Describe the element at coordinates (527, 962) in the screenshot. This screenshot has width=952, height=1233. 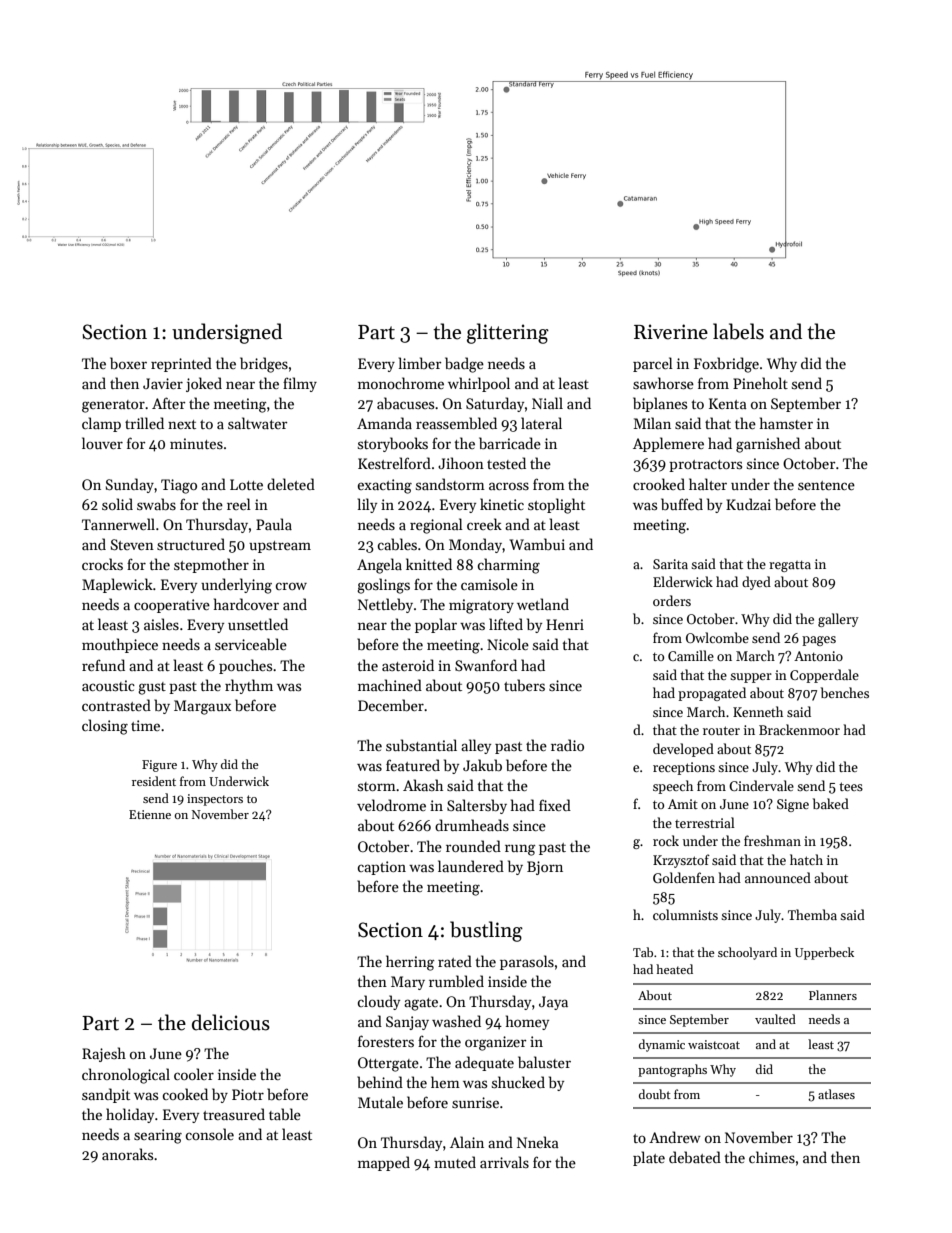
I see `parasols` at that location.
